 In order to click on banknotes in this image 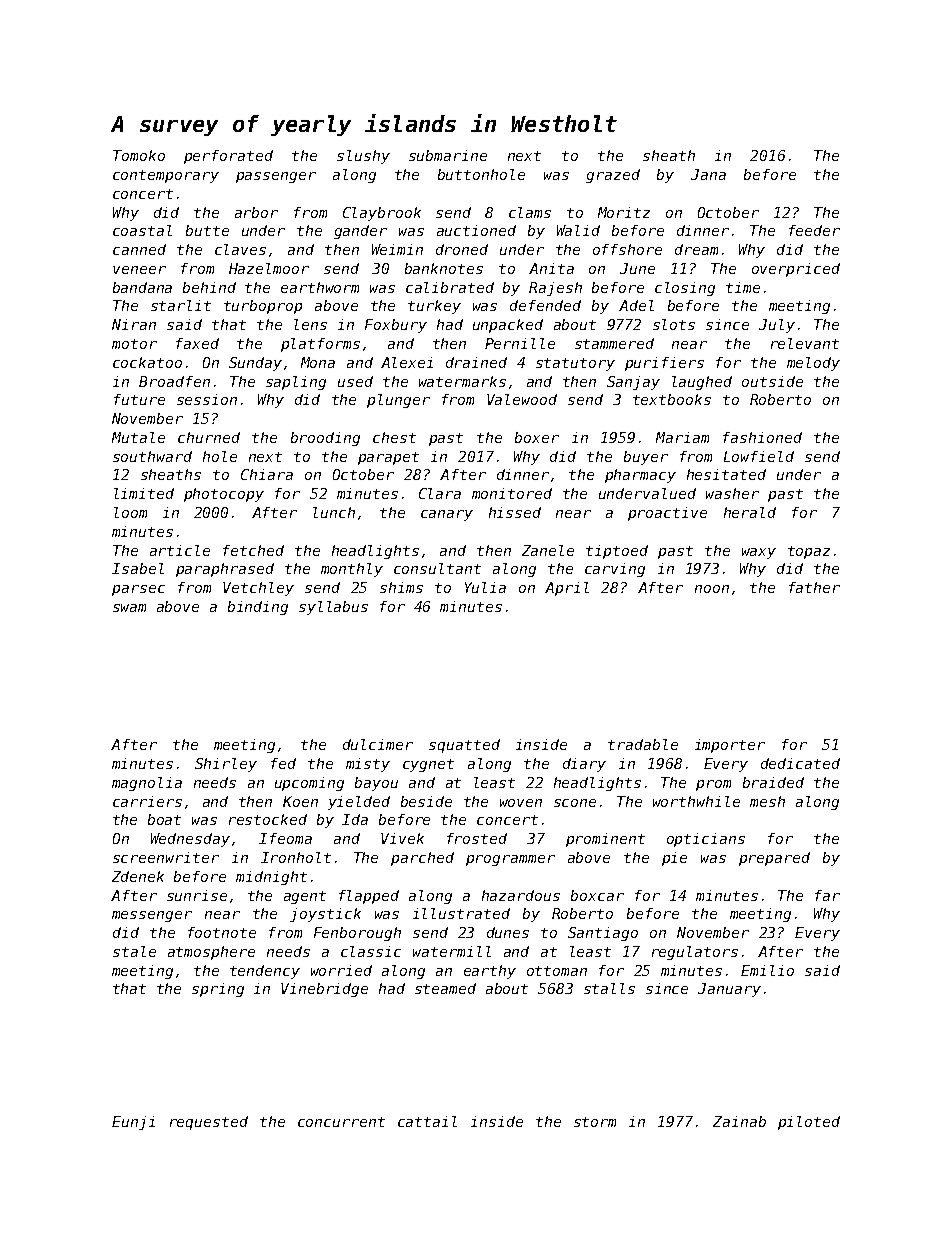, I will do `click(444, 268)`.
